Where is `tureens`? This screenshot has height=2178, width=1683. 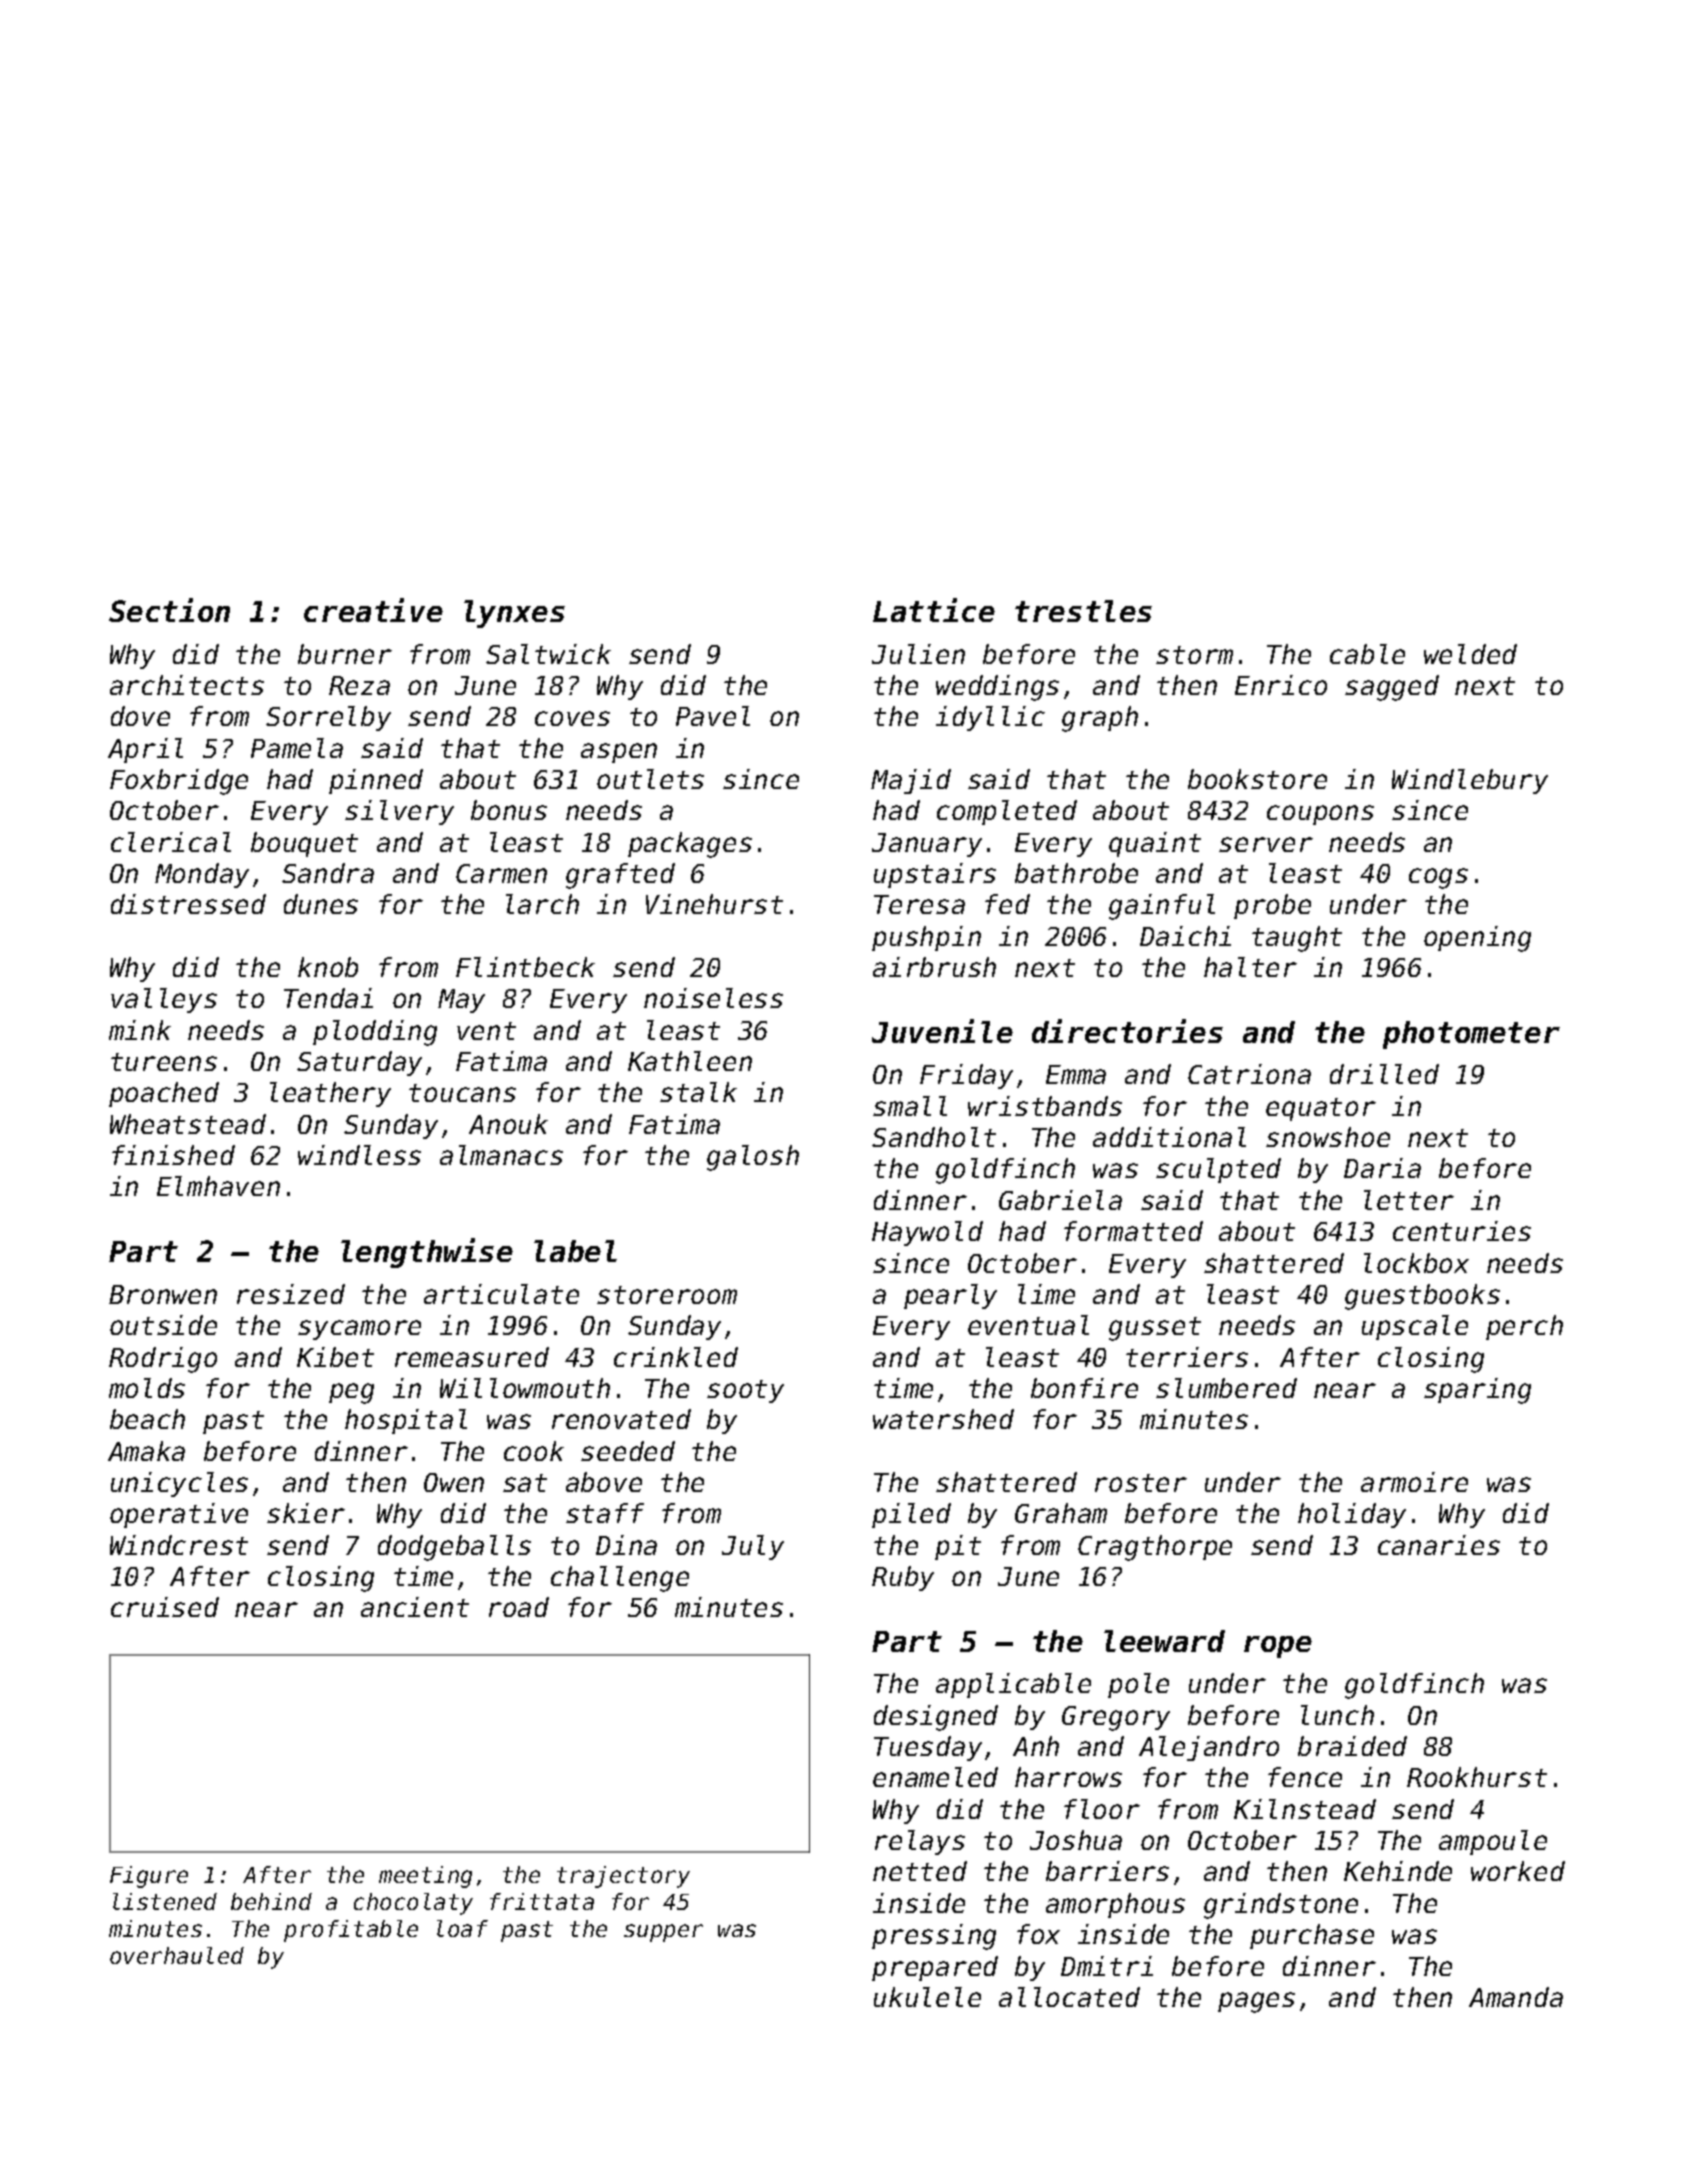 tureens is located at coordinates (164, 1062).
